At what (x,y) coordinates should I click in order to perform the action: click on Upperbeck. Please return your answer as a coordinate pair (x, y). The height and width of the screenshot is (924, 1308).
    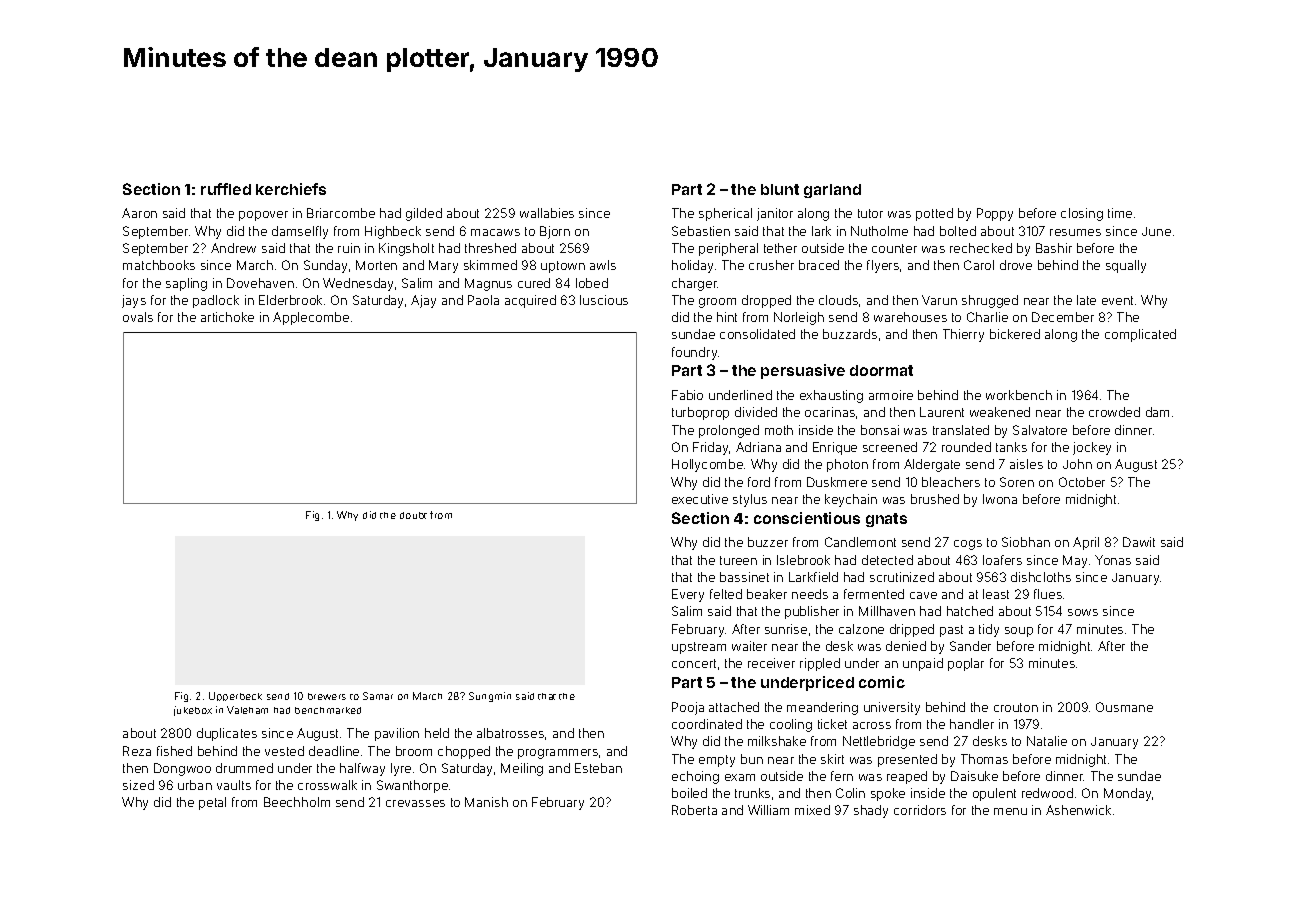
    Looking at the image, I should click on (235, 696).
